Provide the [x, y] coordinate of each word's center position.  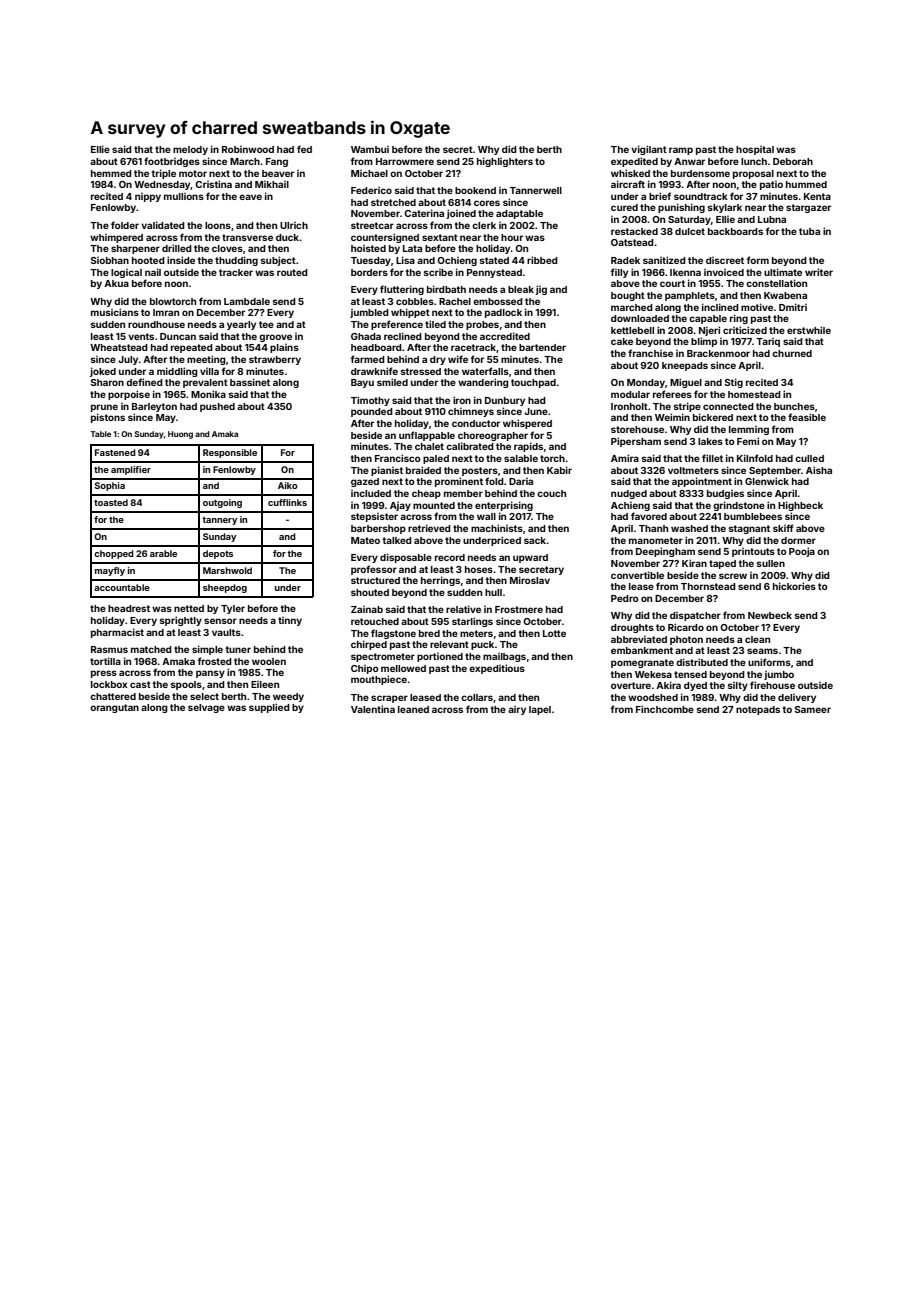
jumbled [369, 313]
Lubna [772, 219]
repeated [192, 348]
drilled [177, 248]
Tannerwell [536, 190]
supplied [269, 708]
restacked [634, 231]
